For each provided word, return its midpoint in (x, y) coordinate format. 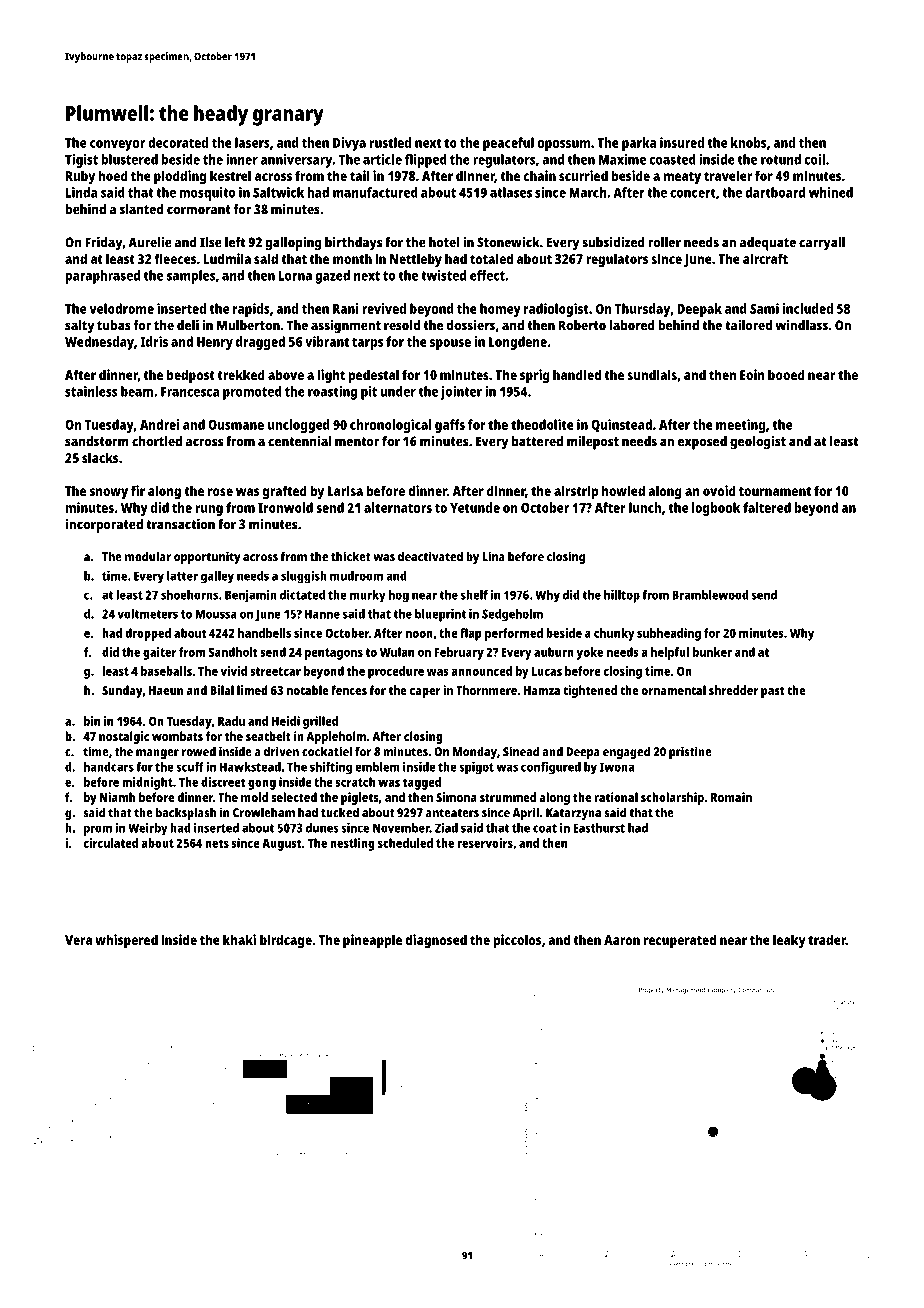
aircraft (765, 258)
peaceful (508, 144)
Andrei (159, 424)
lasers (252, 142)
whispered (126, 941)
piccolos (517, 941)
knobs (748, 142)
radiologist (556, 310)
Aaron (622, 940)
